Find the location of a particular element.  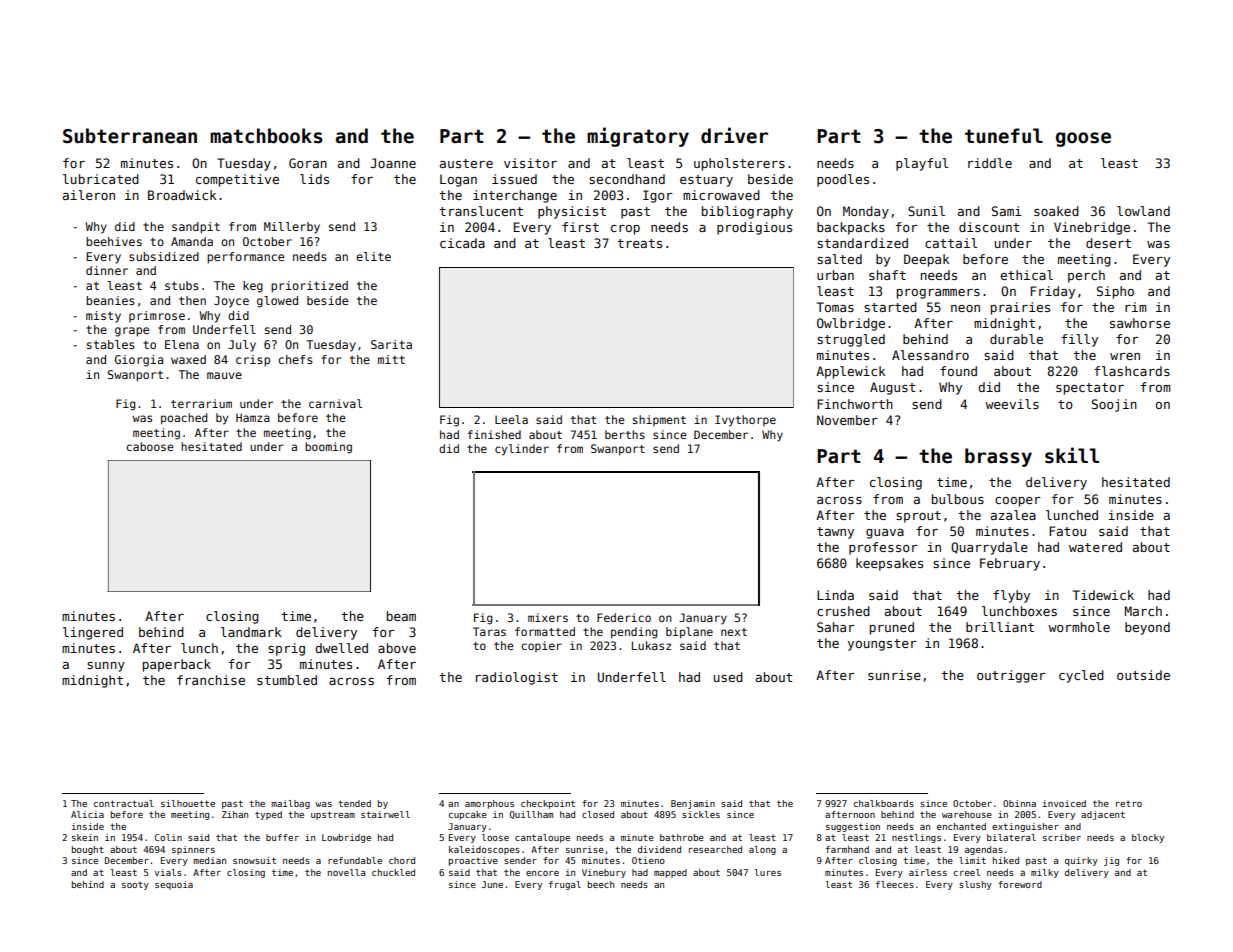

aileron is located at coordinates (89, 195).
